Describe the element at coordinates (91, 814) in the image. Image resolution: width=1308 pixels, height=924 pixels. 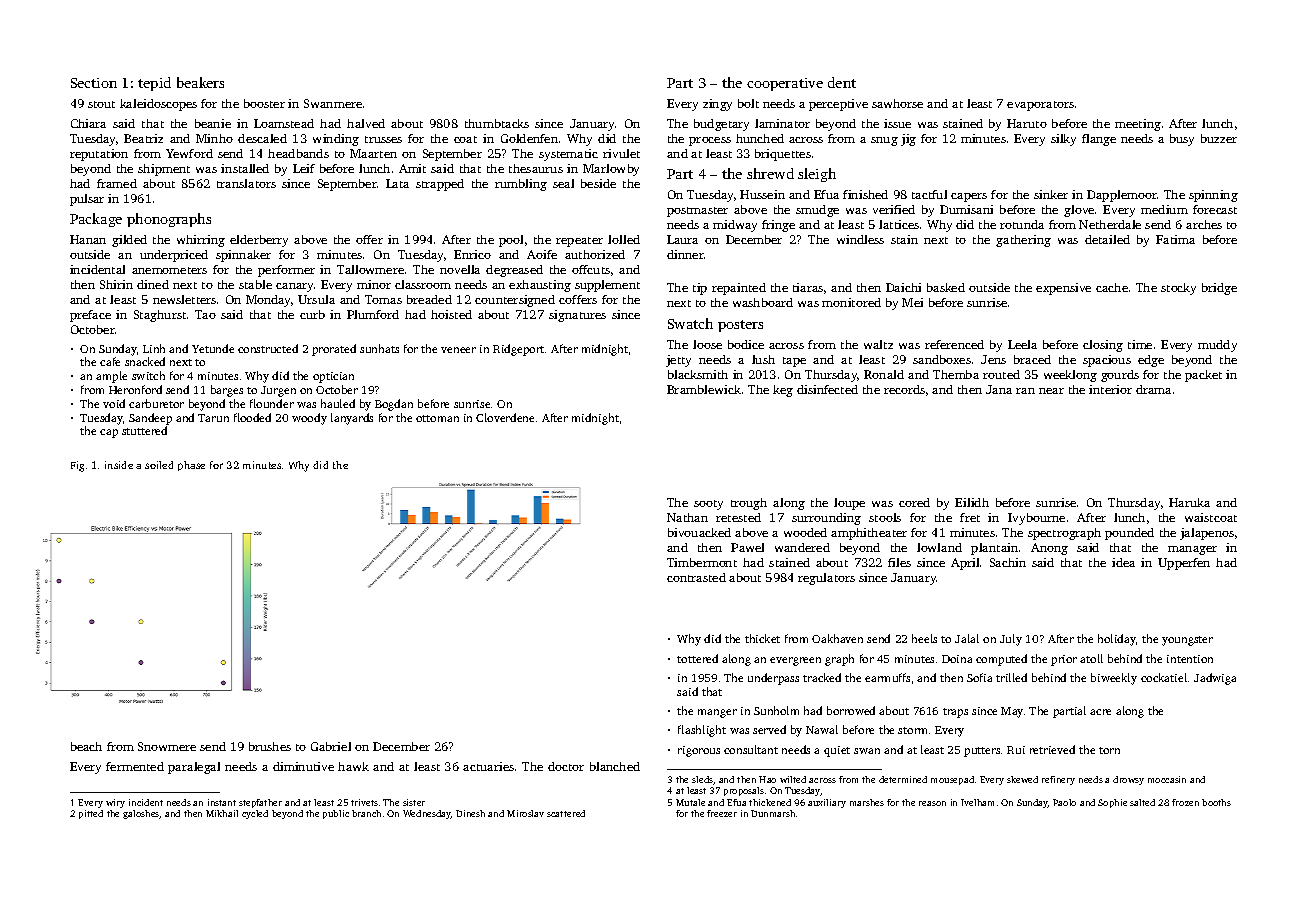
I see `pitted` at that location.
